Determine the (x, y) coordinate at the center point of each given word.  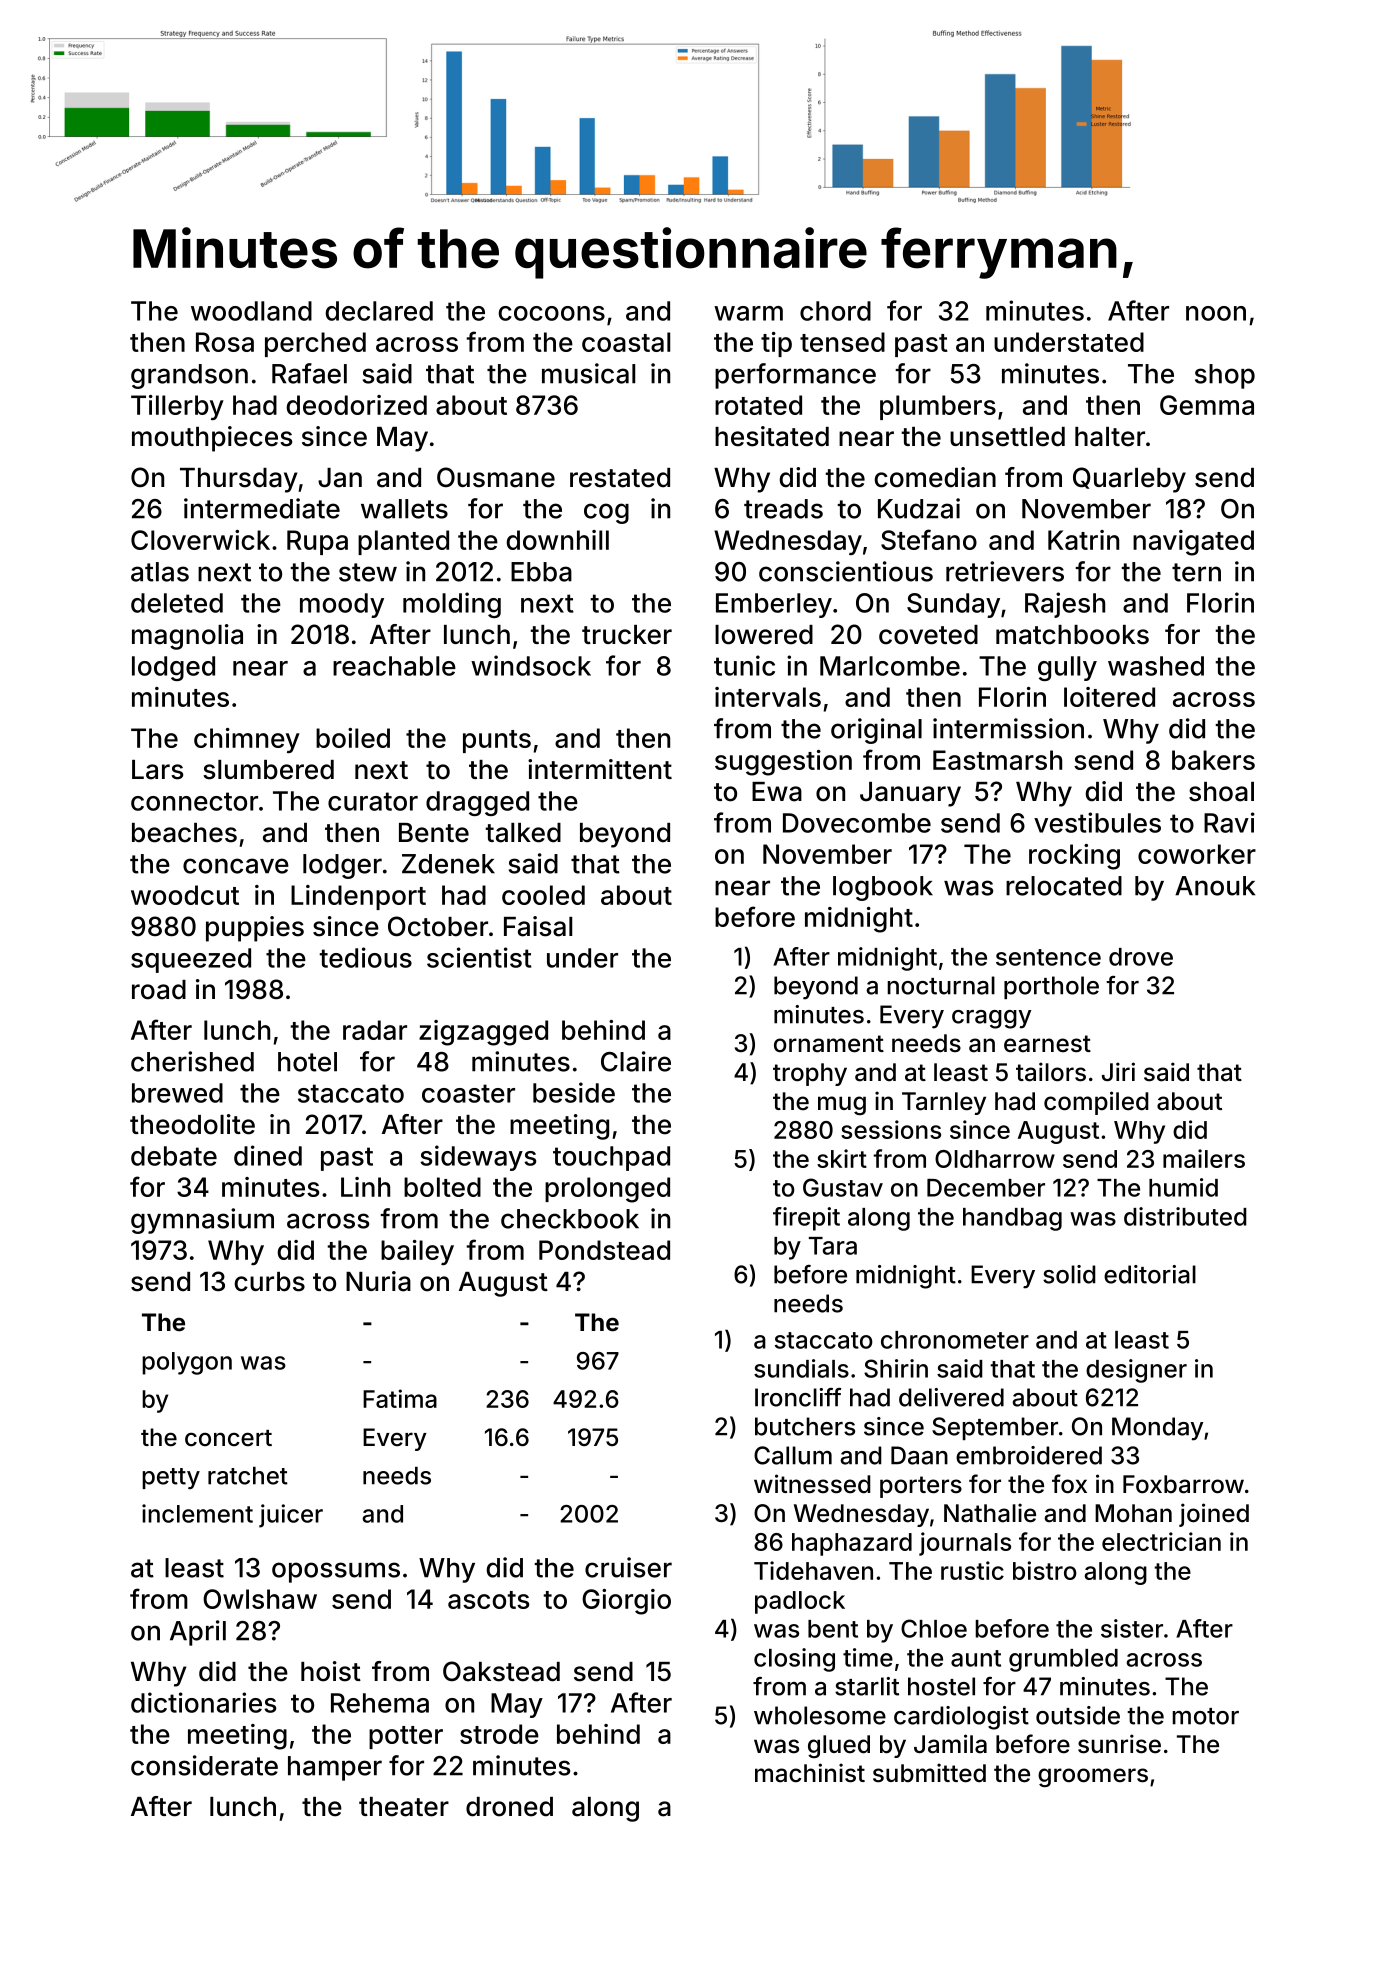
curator (373, 801)
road (159, 990)
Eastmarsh (997, 760)
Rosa (225, 342)
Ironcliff (798, 1397)
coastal (626, 342)
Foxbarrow (1183, 1484)
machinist (810, 1773)
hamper (335, 1768)
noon (1216, 313)
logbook (883, 888)
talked (523, 833)
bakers (1213, 760)
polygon (187, 1363)
